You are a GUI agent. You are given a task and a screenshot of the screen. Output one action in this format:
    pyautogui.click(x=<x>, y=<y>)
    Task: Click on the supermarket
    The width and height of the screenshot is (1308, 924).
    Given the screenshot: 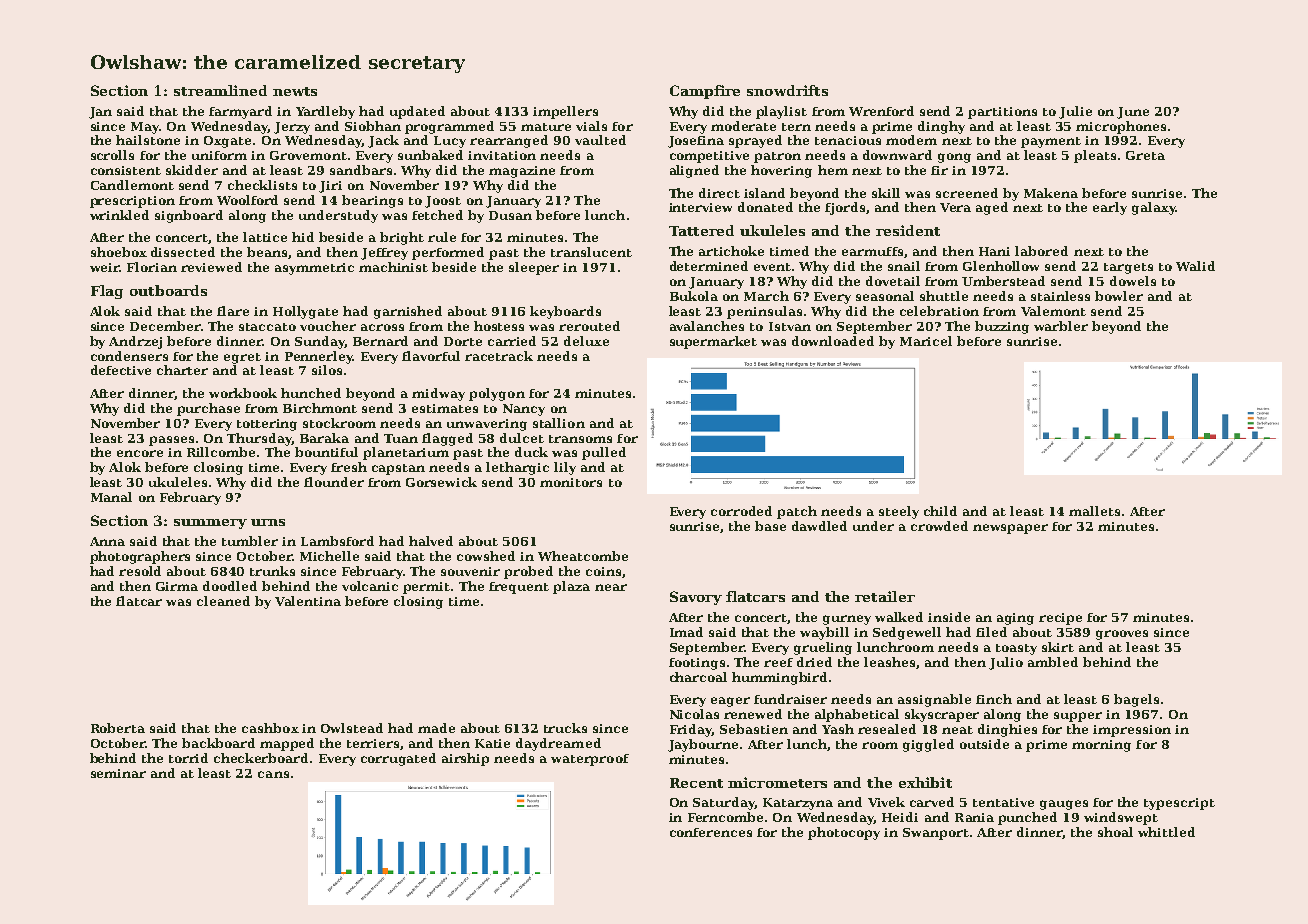 What is the action you would take?
    pyautogui.click(x=713, y=342)
